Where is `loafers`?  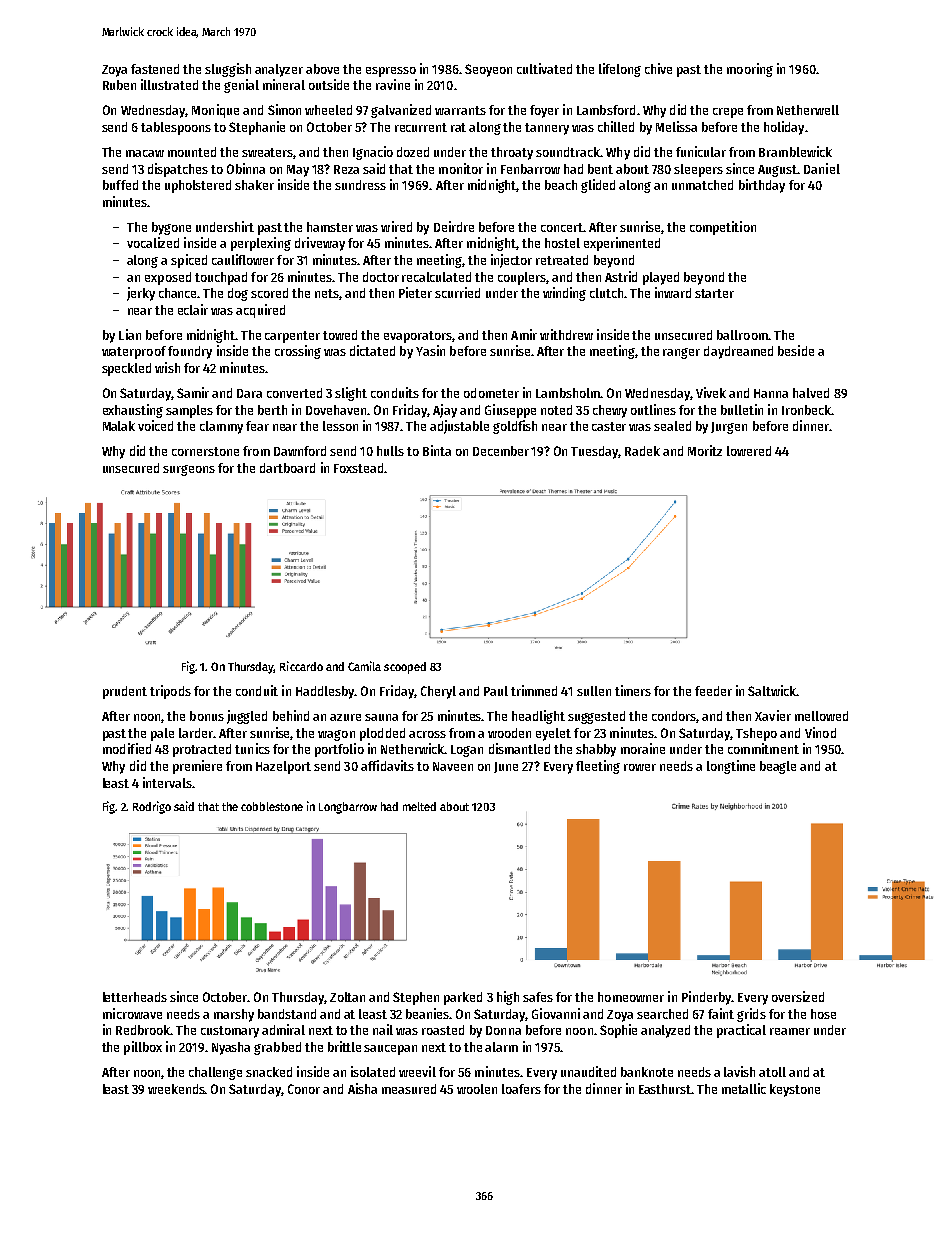 loafers is located at coordinates (521, 1089).
